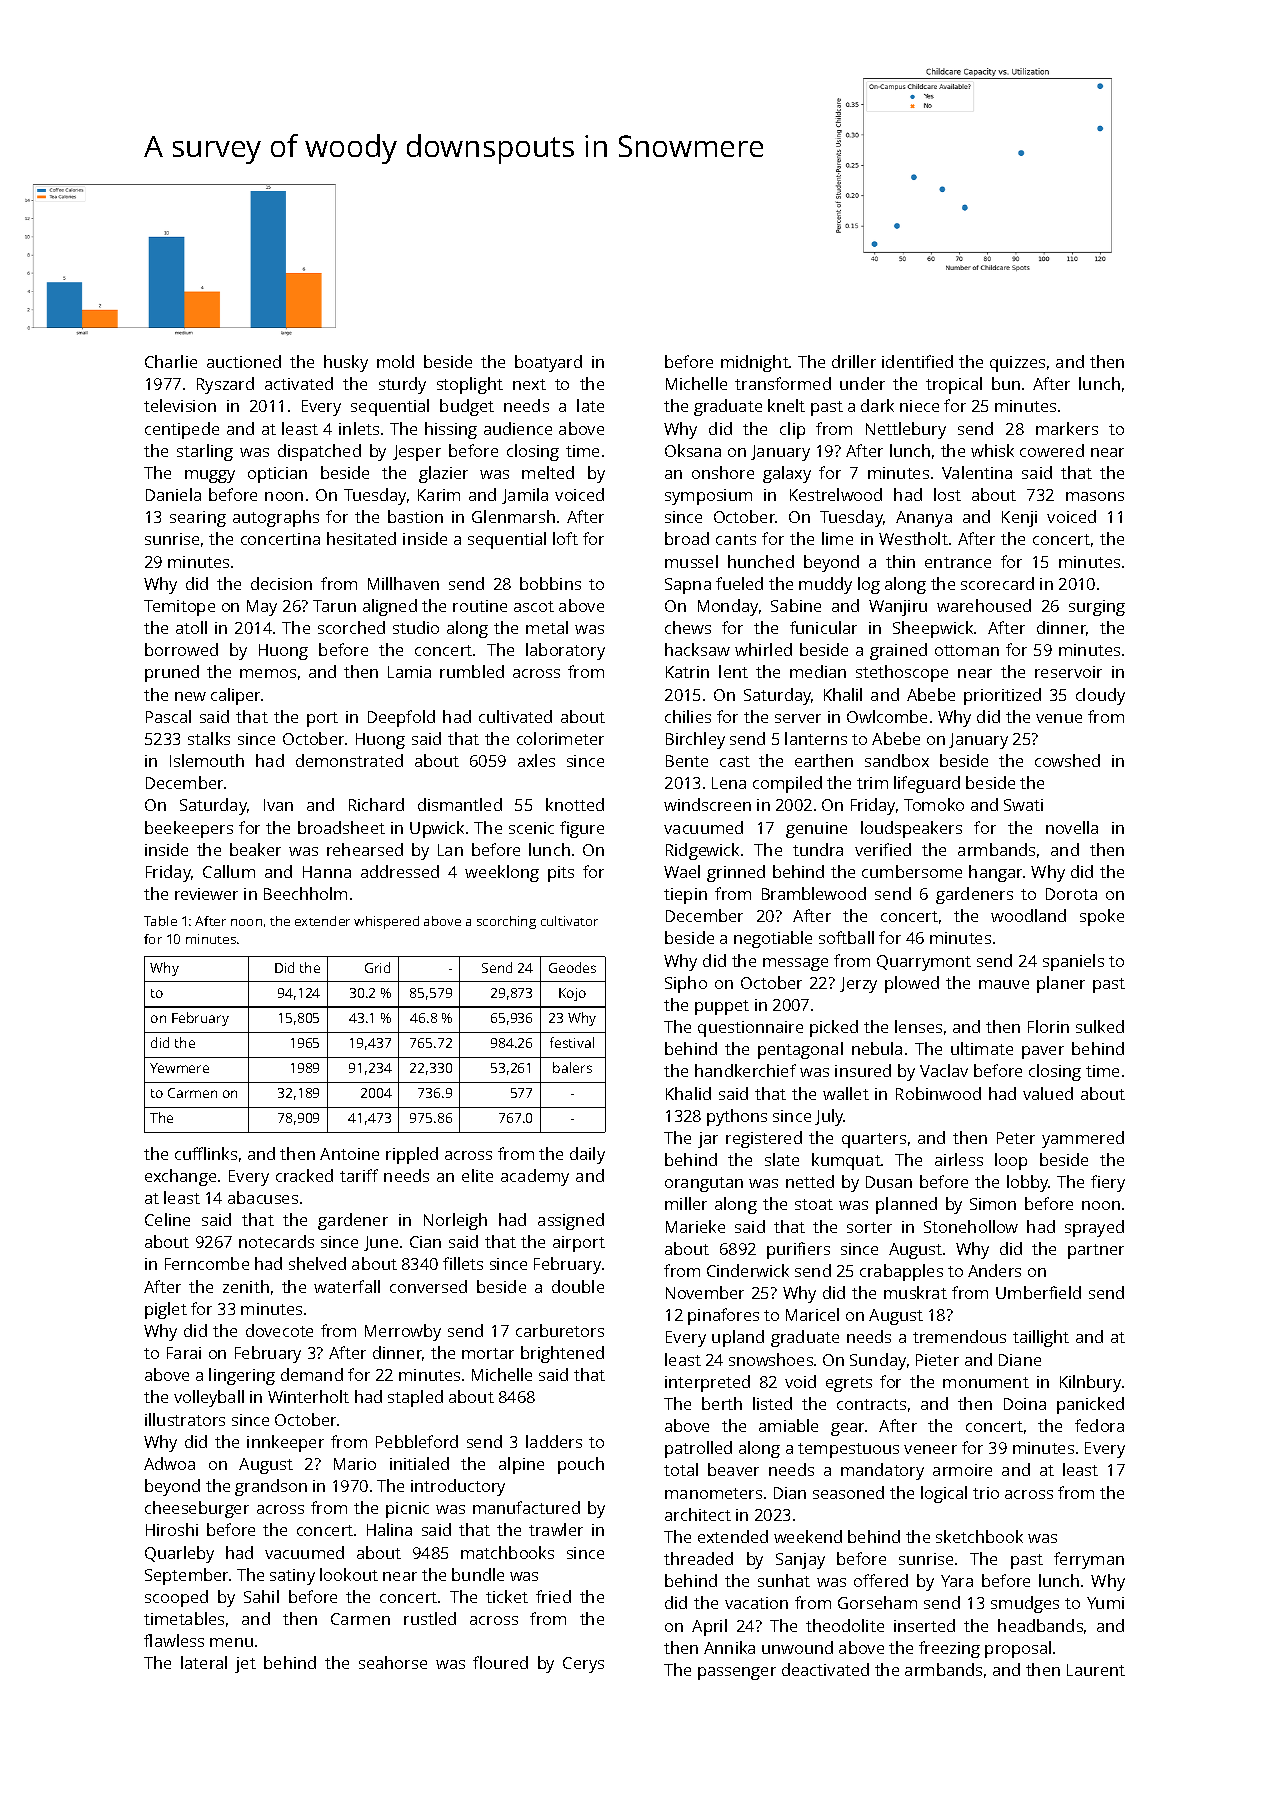  What do you see at coordinates (750, 1029) in the document?
I see `questionnaire` at bounding box center [750, 1029].
